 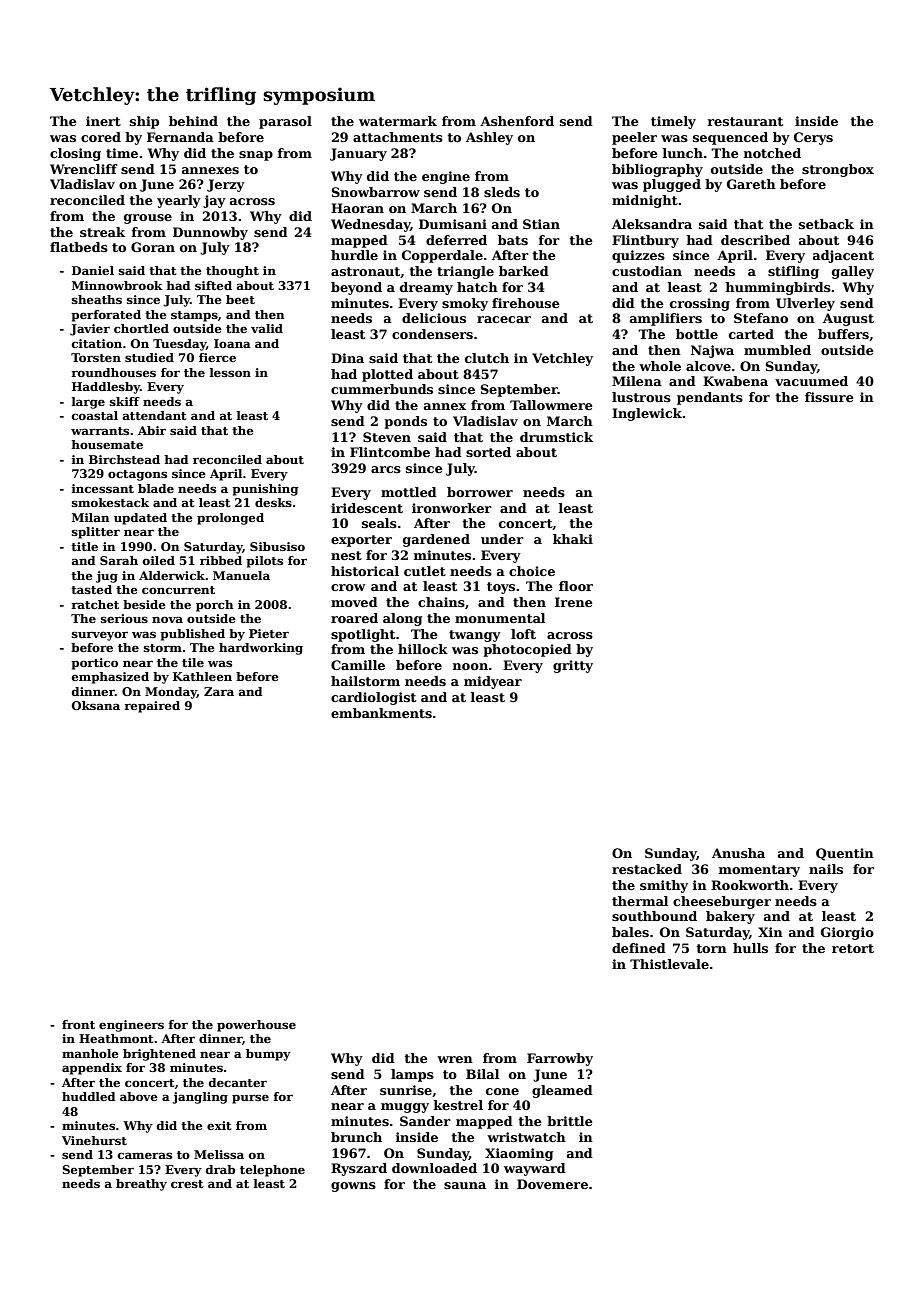 What do you see at coordinates (172, 575) in the page?
I see `Alderwick` at bounding box center [172, 575].
